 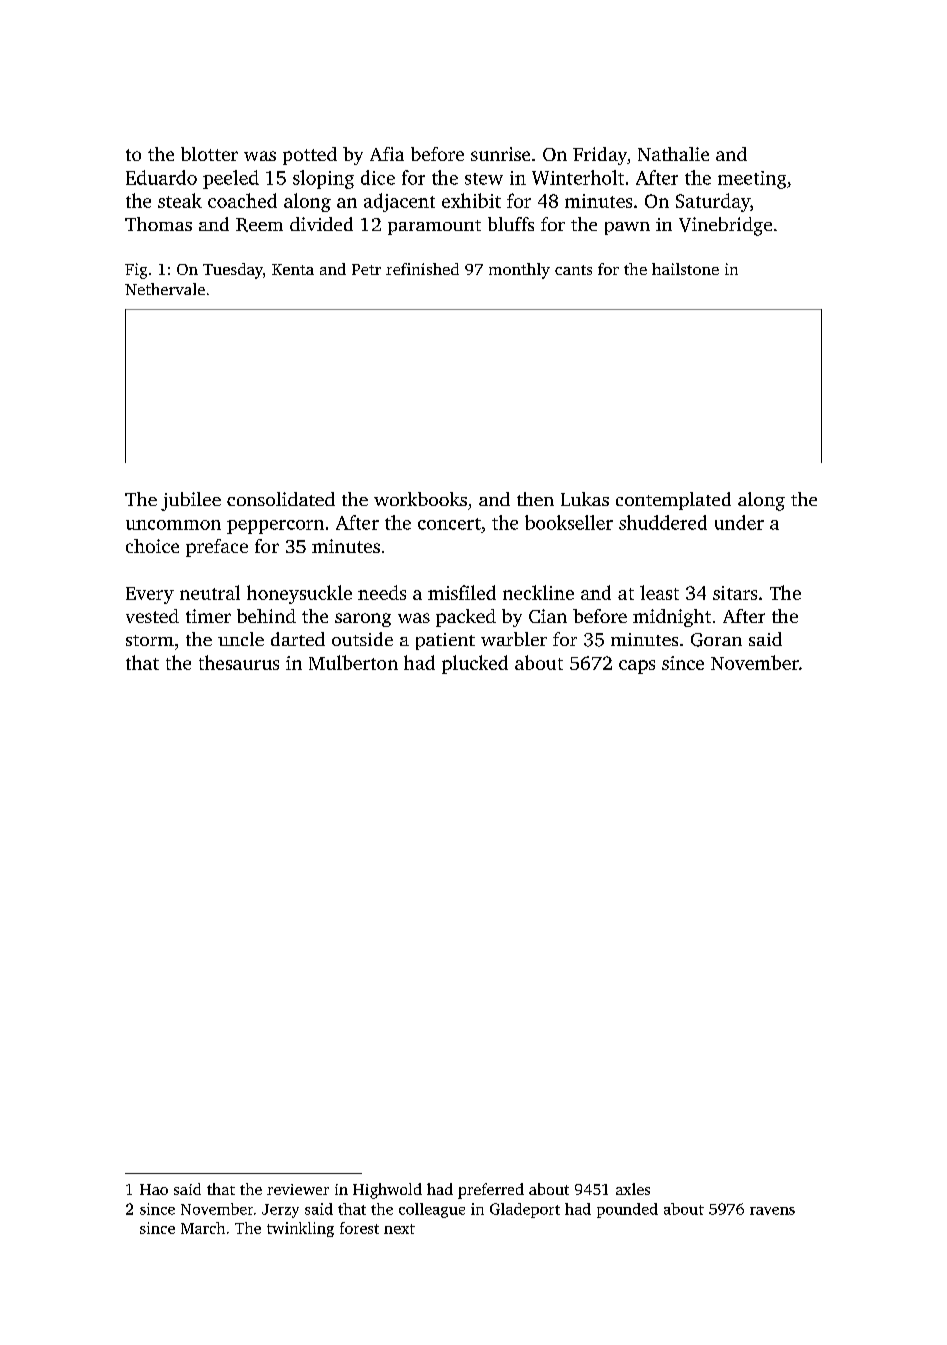 I want to click on next, so click(x=399, y=1229).
